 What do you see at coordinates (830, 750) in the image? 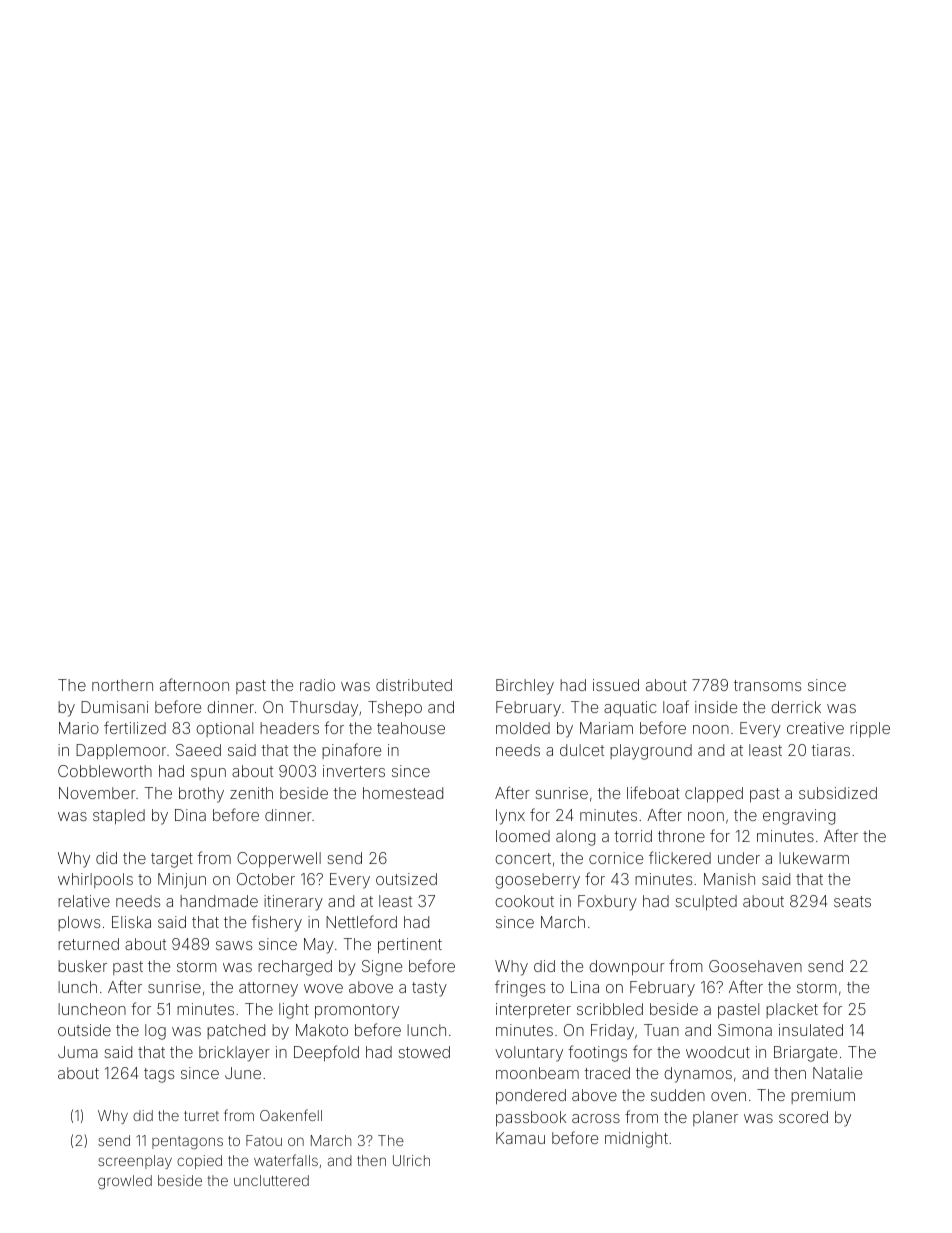
I see `tiaras` at bounding box center [830, 750].
